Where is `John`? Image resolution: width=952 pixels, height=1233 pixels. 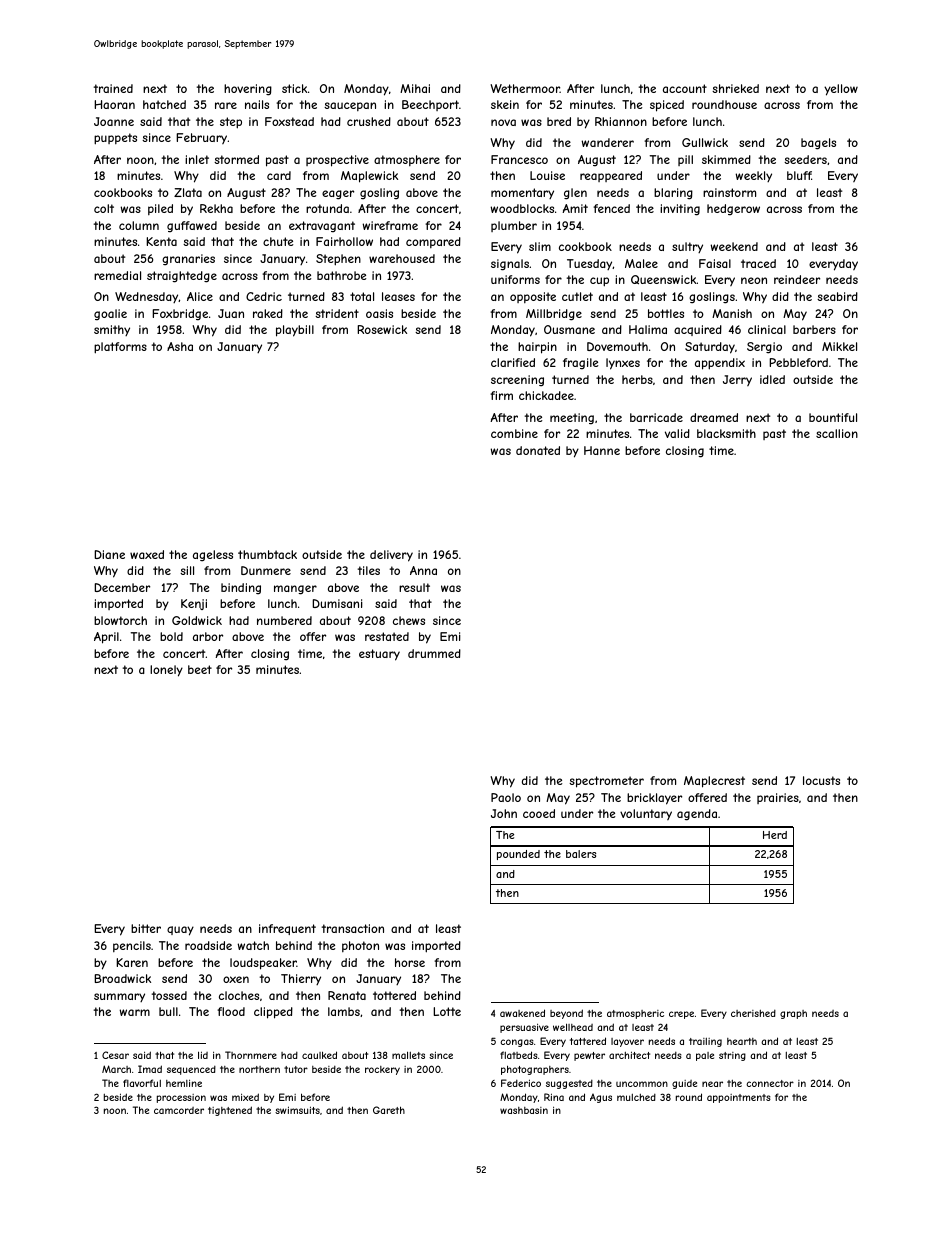 John is located at coordinates (504, 813).
